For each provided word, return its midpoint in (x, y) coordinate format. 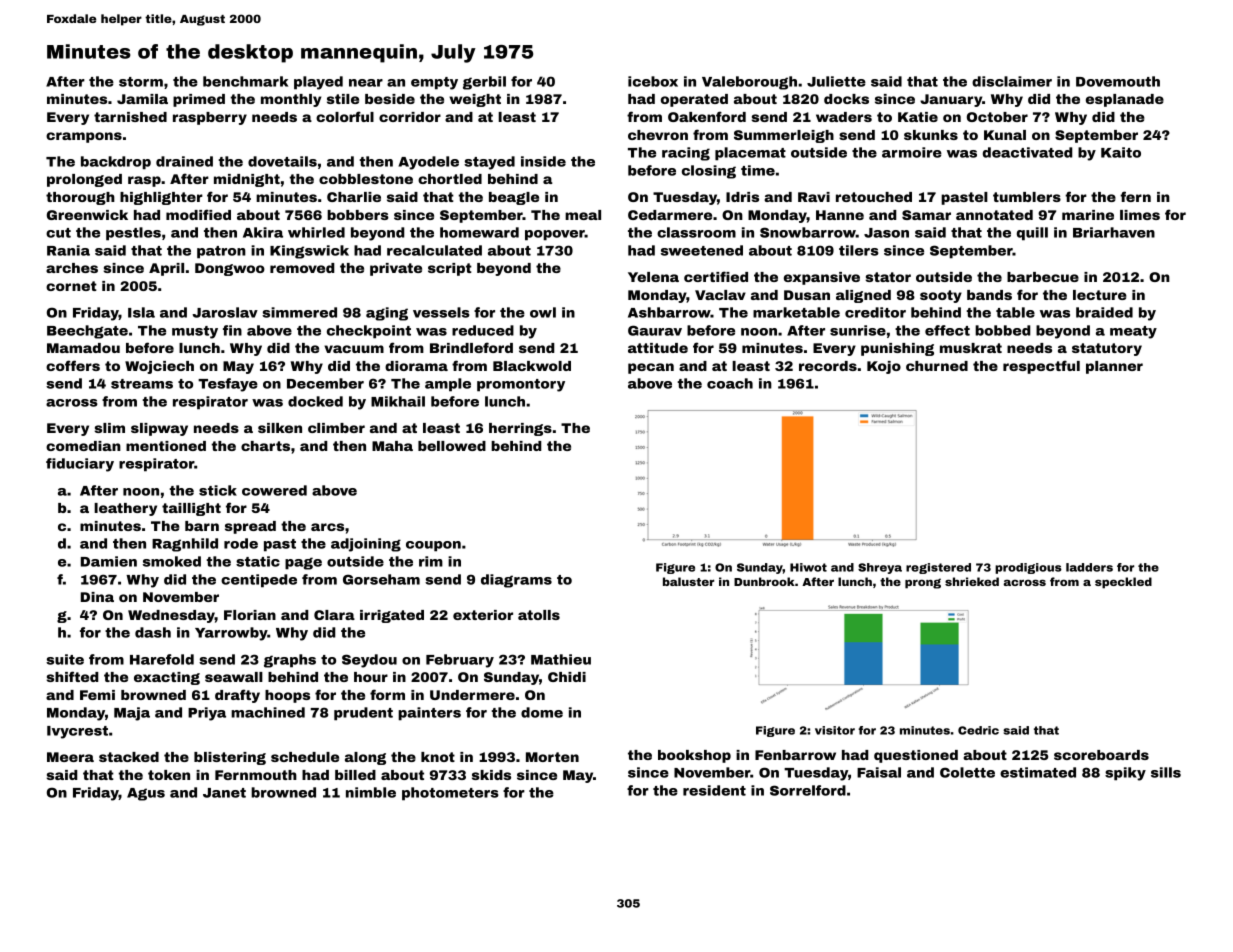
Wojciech (159, 367)
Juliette (836, 81)
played (318, 83)
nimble (371, 792)
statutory (1107, 349)
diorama (416, 366)
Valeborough (749, 83)
